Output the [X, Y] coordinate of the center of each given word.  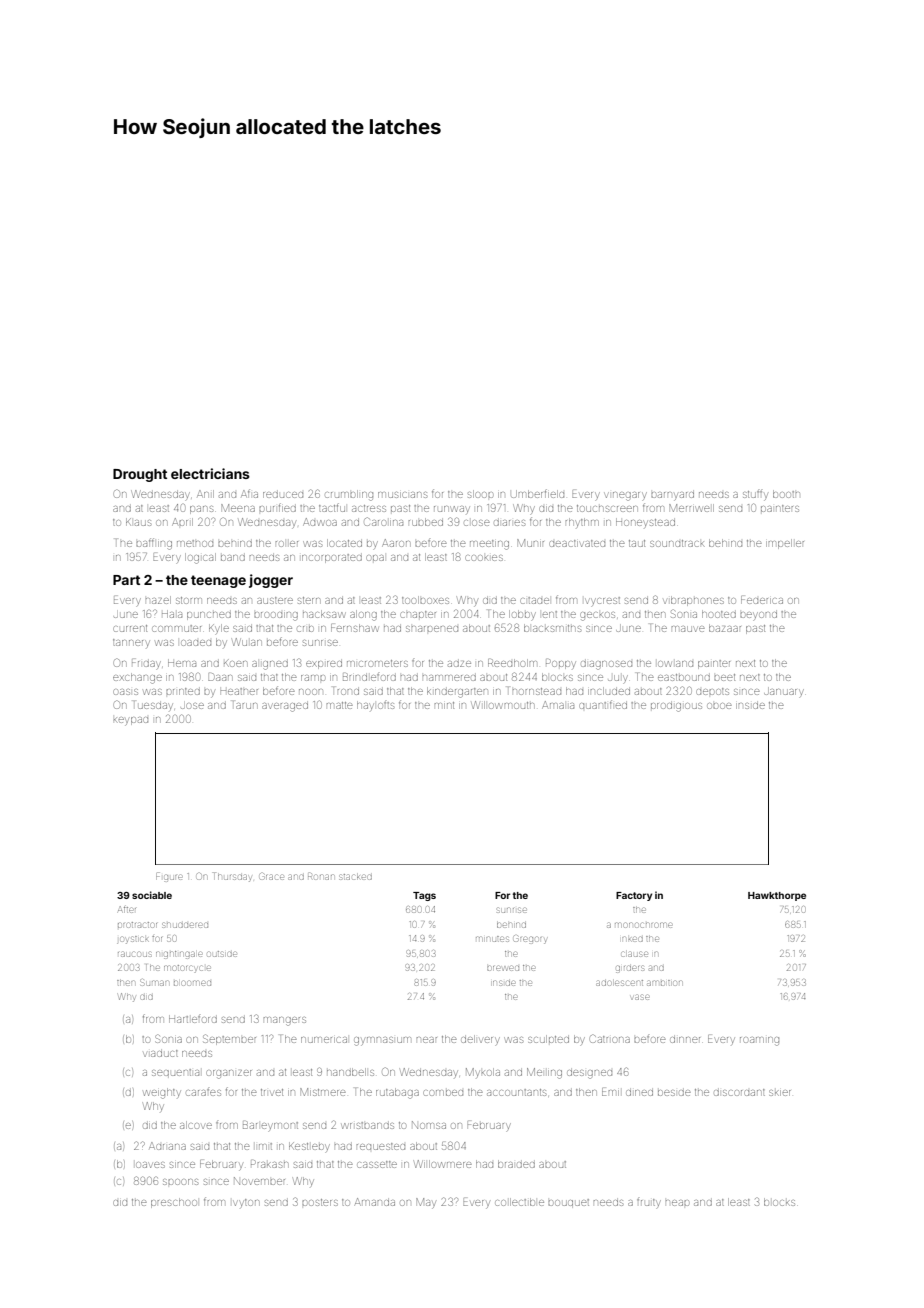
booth [786, 494]
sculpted [548, 1039]
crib [306, 629]
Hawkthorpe [777, 896]
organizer [229, 1074]
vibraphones [694, 601]
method [195, 543]
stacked [355, 877]
